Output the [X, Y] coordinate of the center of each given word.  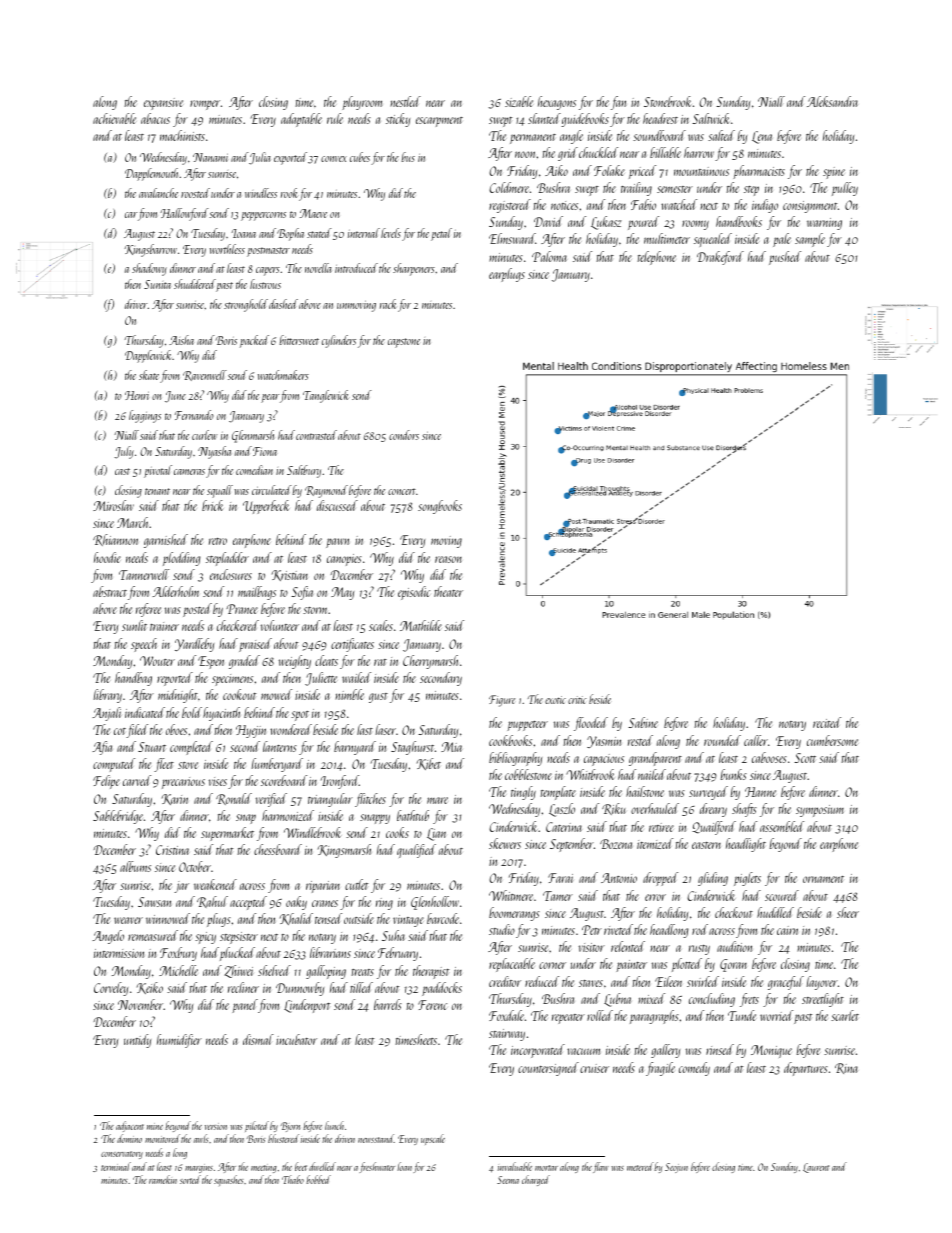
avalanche [158, 193]
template [558, 793]
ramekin [163, 1179]
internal [364, 233]
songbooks [440, 507]
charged [536, 1180]
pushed [785, 258]
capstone [404, 343]
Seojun [676, 1168]
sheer [848, 912]
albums [135, 866]
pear [270, 398]
